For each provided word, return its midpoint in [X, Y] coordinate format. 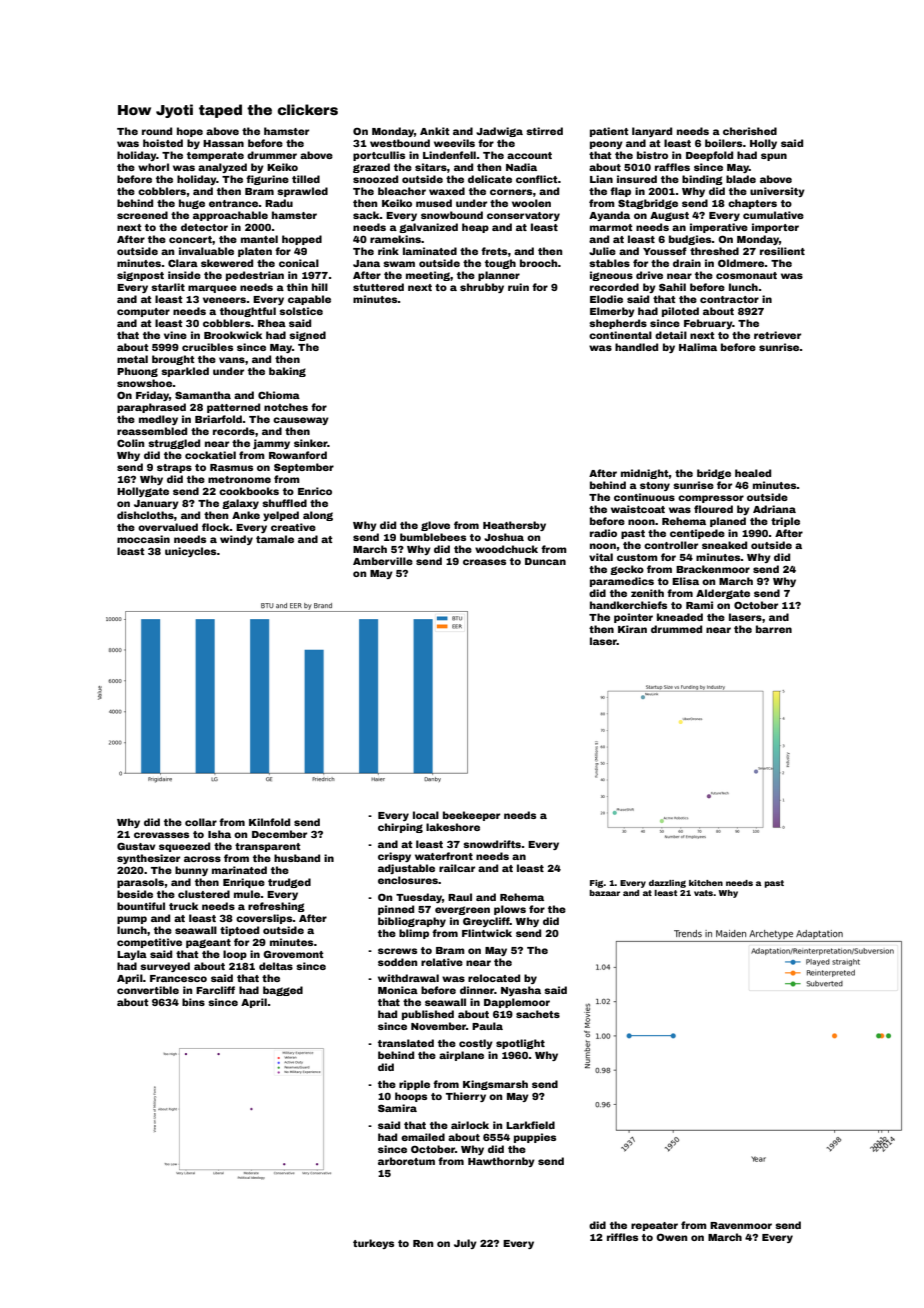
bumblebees [433, 537]
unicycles [191, 552]
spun [774, 157]
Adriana [774, 509]
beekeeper [471, 816]
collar [201, 822]
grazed [371, 168]
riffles [622, 1237]
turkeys [373, 1244]
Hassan [223, 143]
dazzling [667, 884]
